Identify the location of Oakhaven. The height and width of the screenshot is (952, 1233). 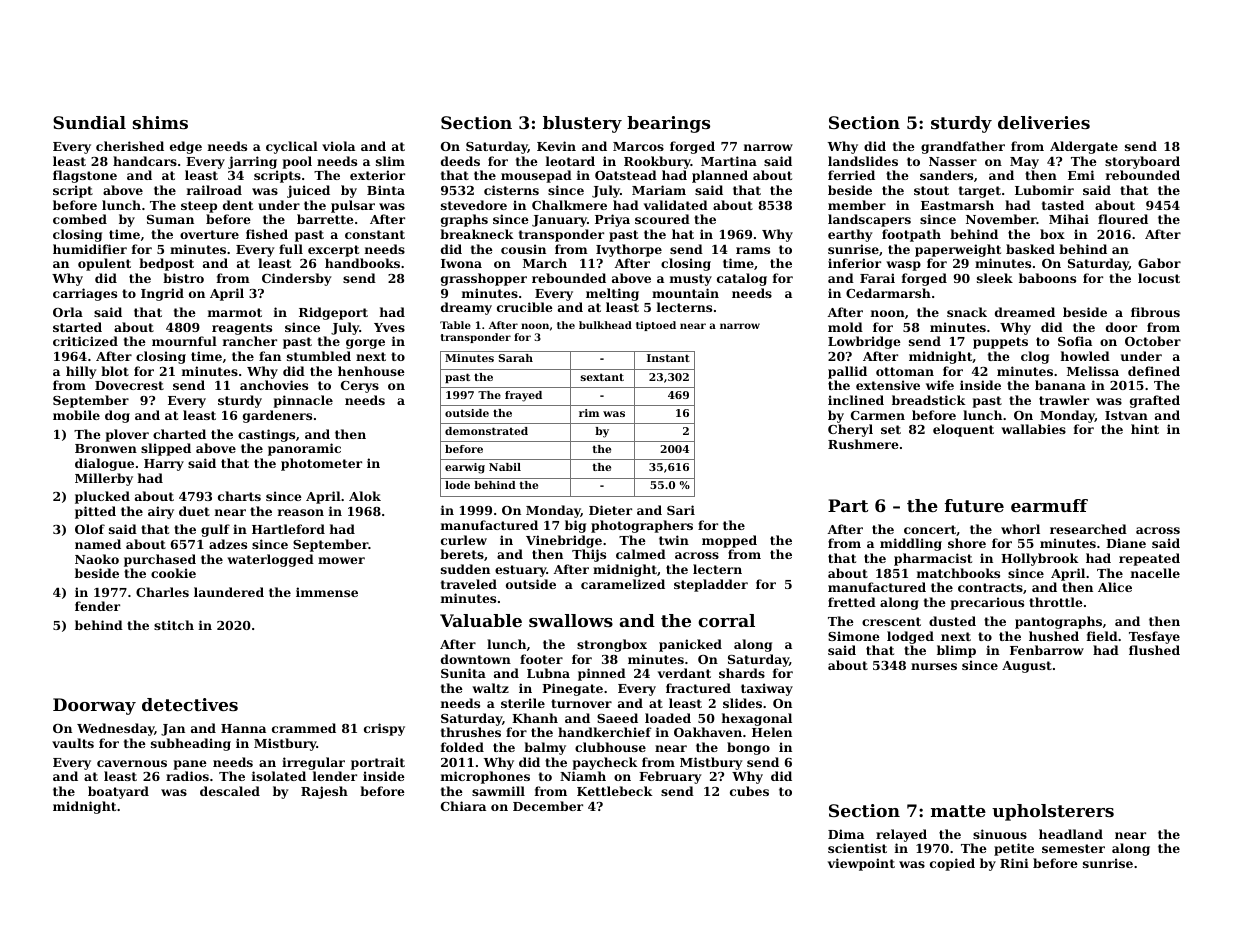
(708, 732).
